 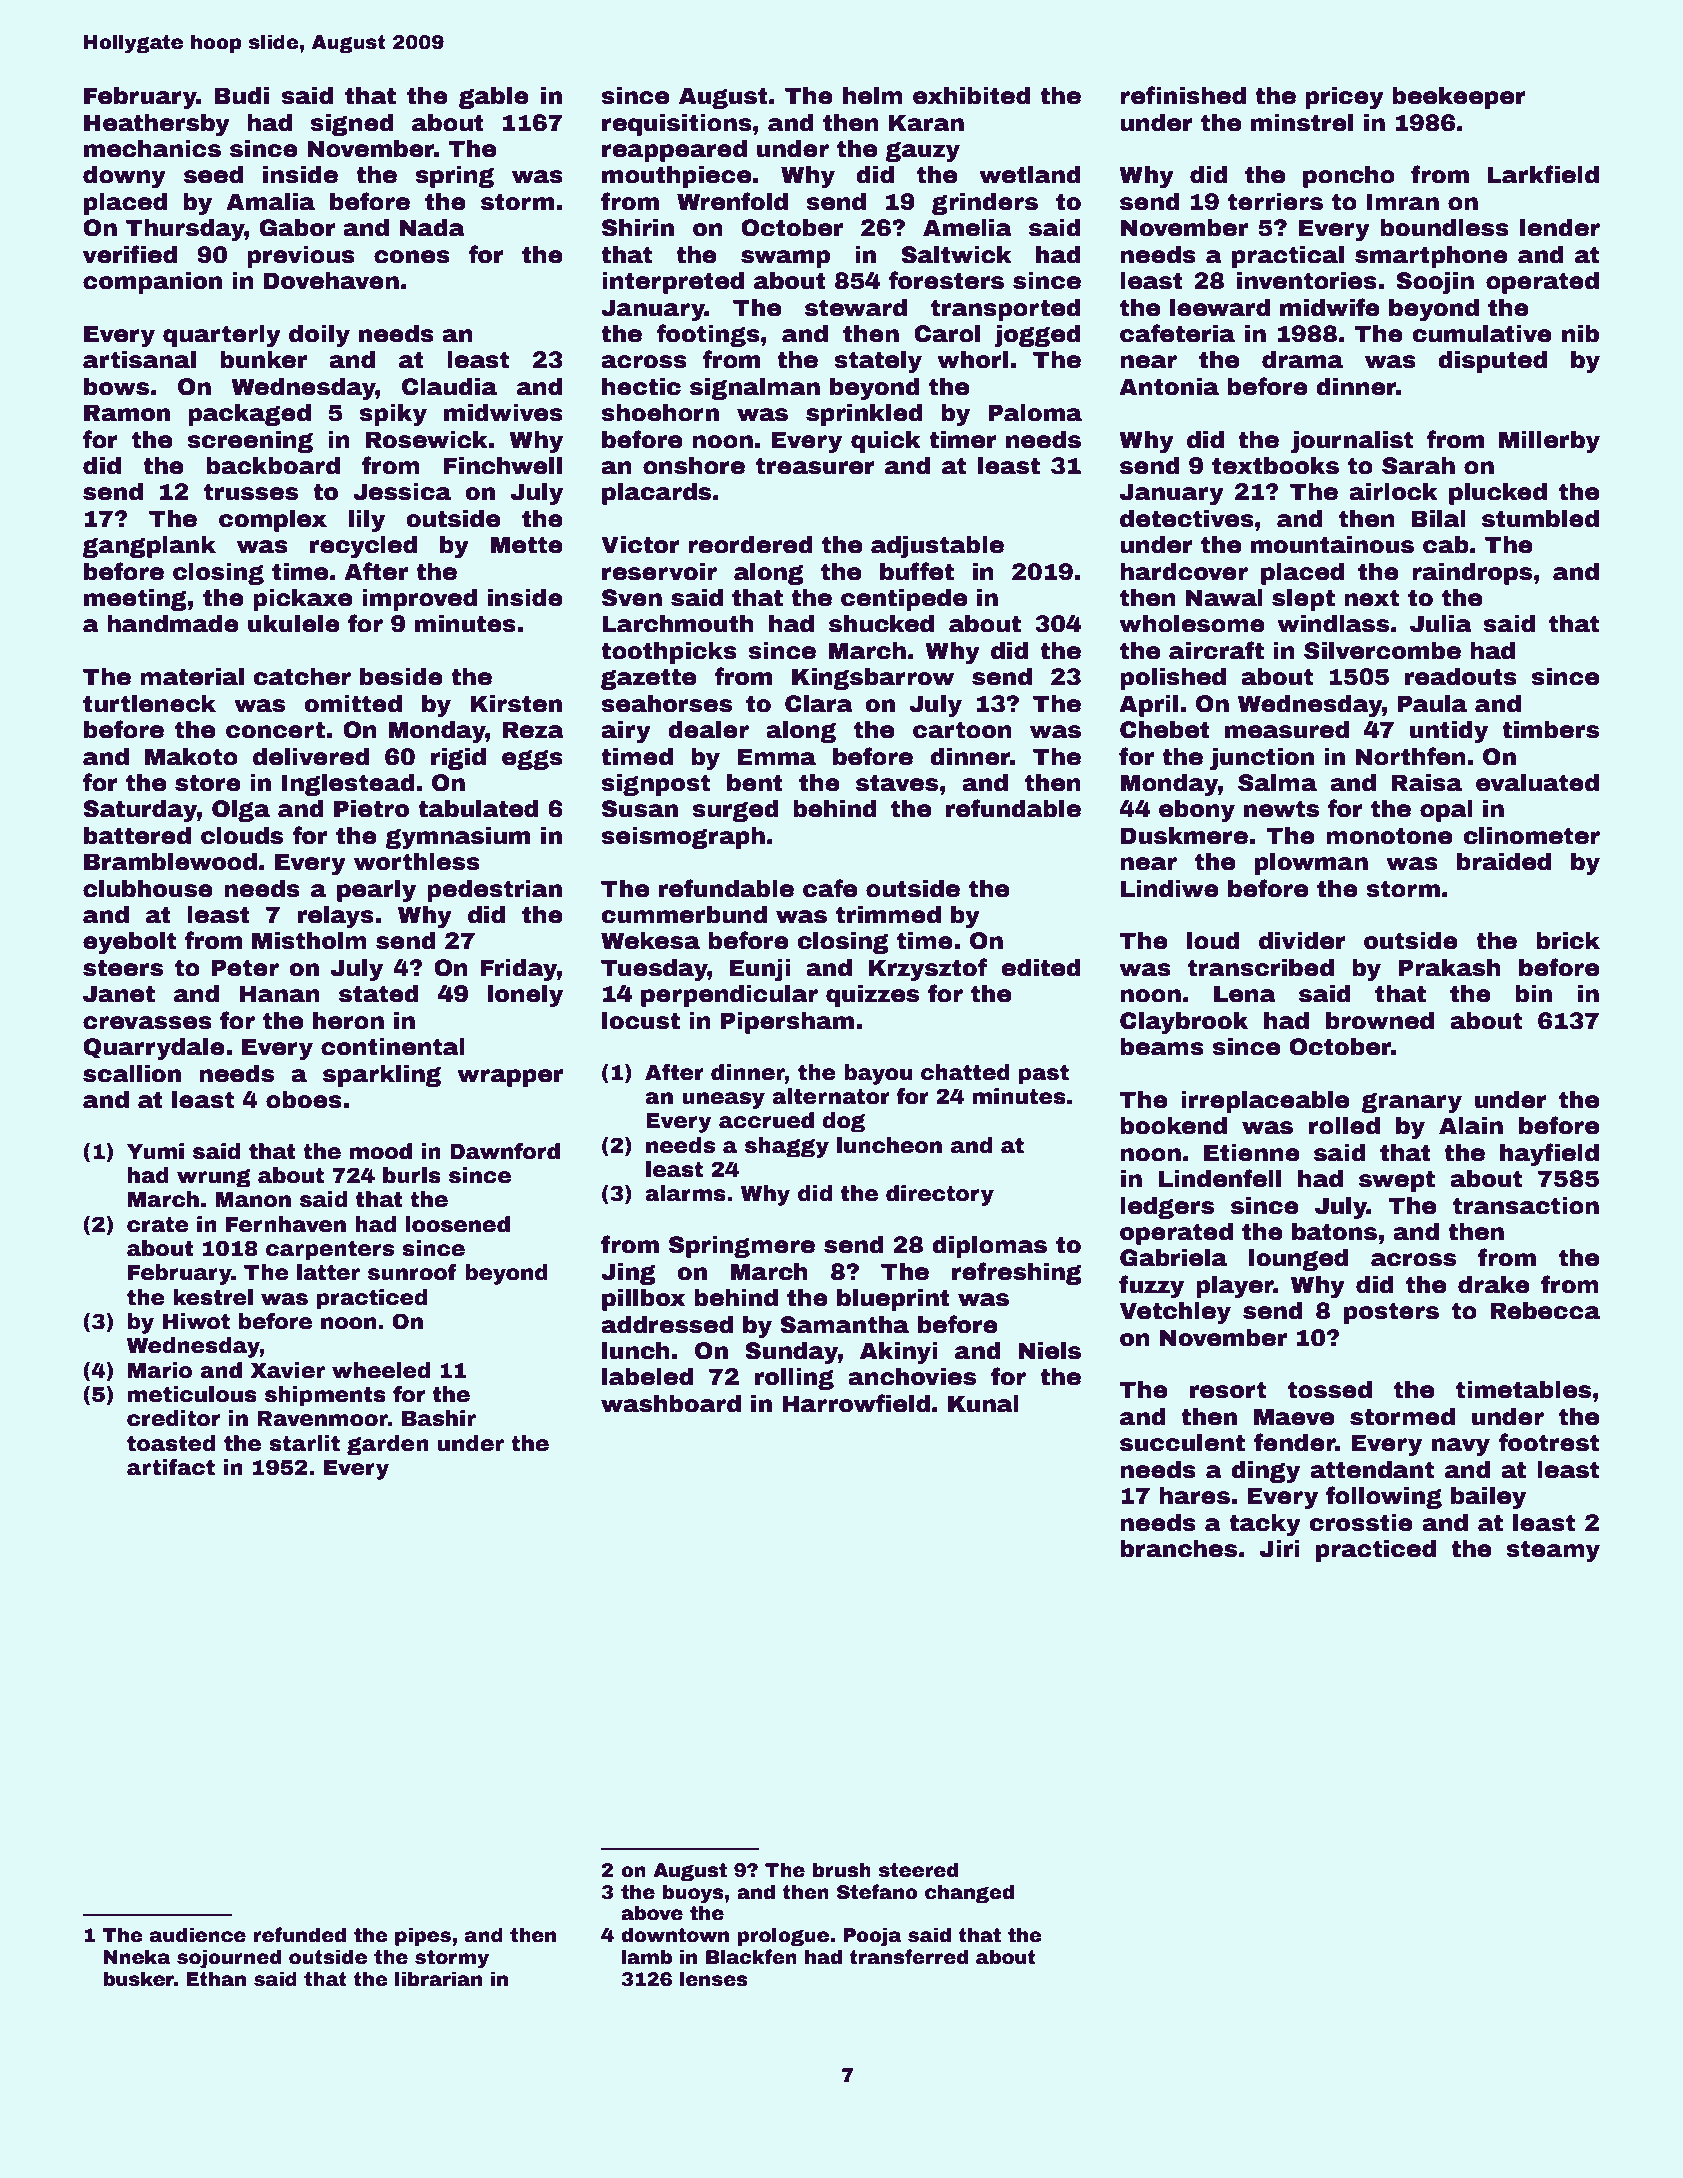 What do you see at coordinates (1262, 759) in the image?
I see `junction` at bounding box center [1262, 759].
